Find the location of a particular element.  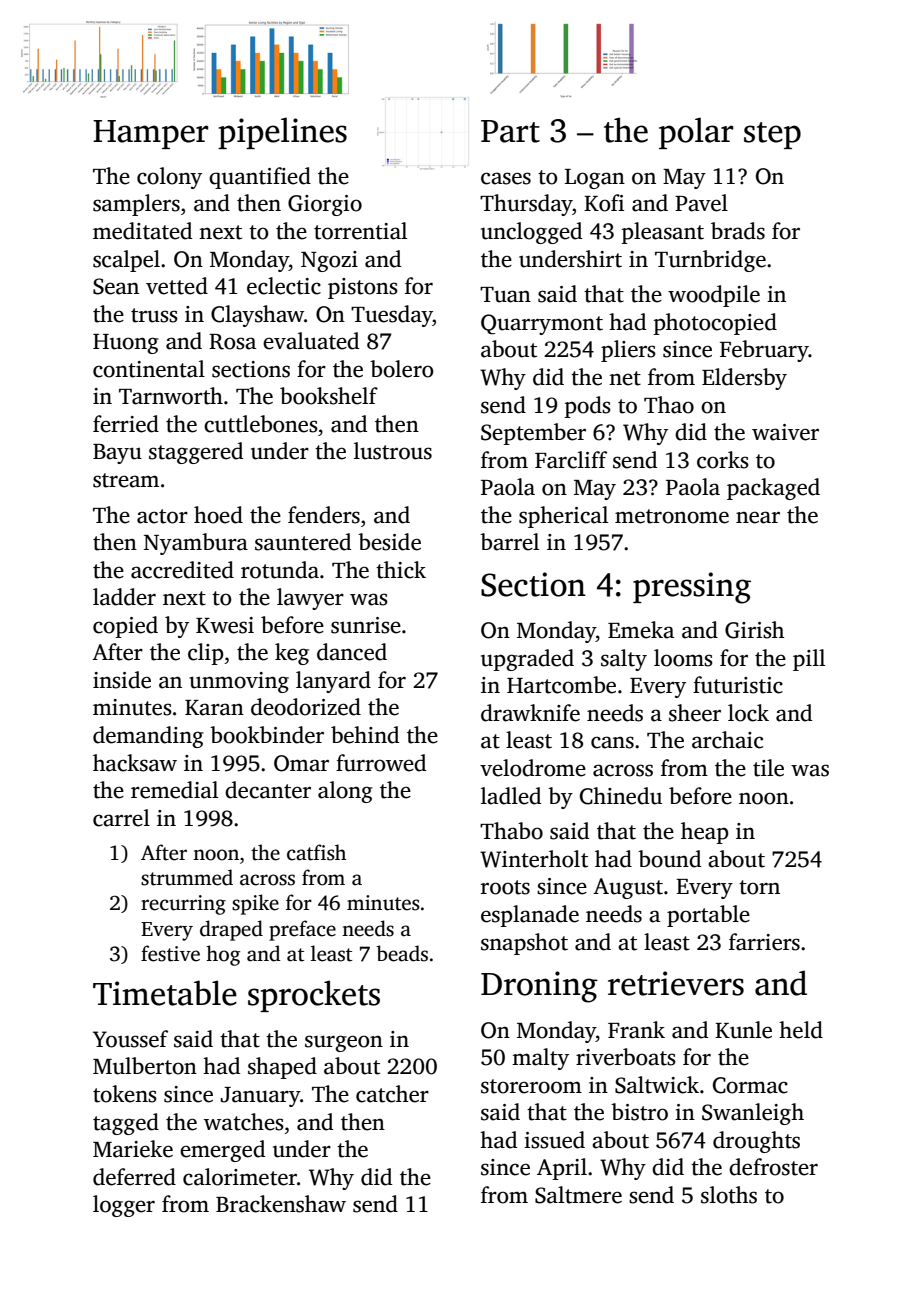

sloths is located at coordinates (729, 1195).
